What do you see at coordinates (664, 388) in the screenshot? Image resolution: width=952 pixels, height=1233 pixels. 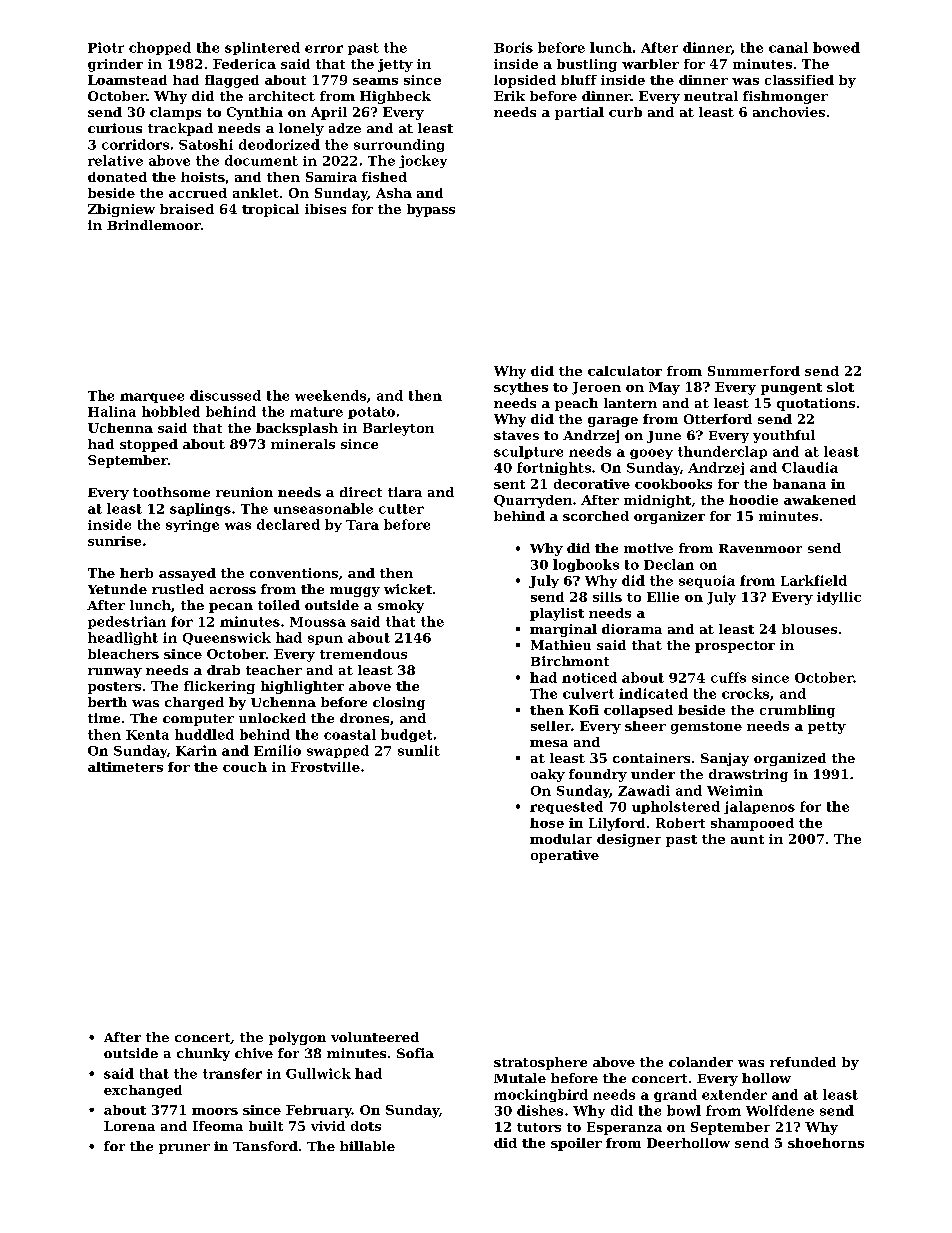 I see `May` at bounding box center [664, 388].
